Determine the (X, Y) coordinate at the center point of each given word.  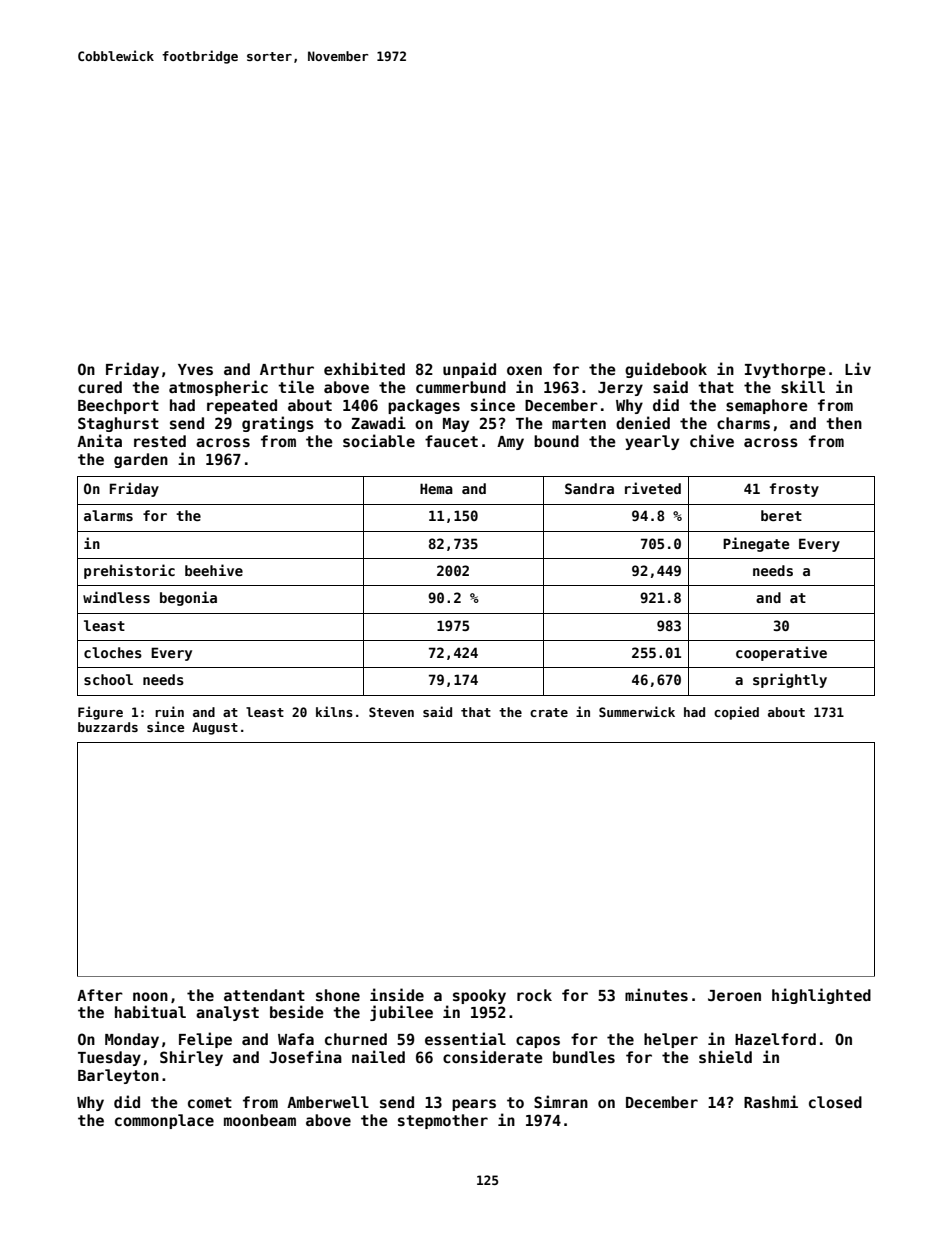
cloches (113, 652)
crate (549, 712)
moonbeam (260, 1120)
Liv (858, 368)
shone (338, 995)
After (100, 995)
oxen (524, 370)
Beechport (118, 406)
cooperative (781, 653)
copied (736, 713)
